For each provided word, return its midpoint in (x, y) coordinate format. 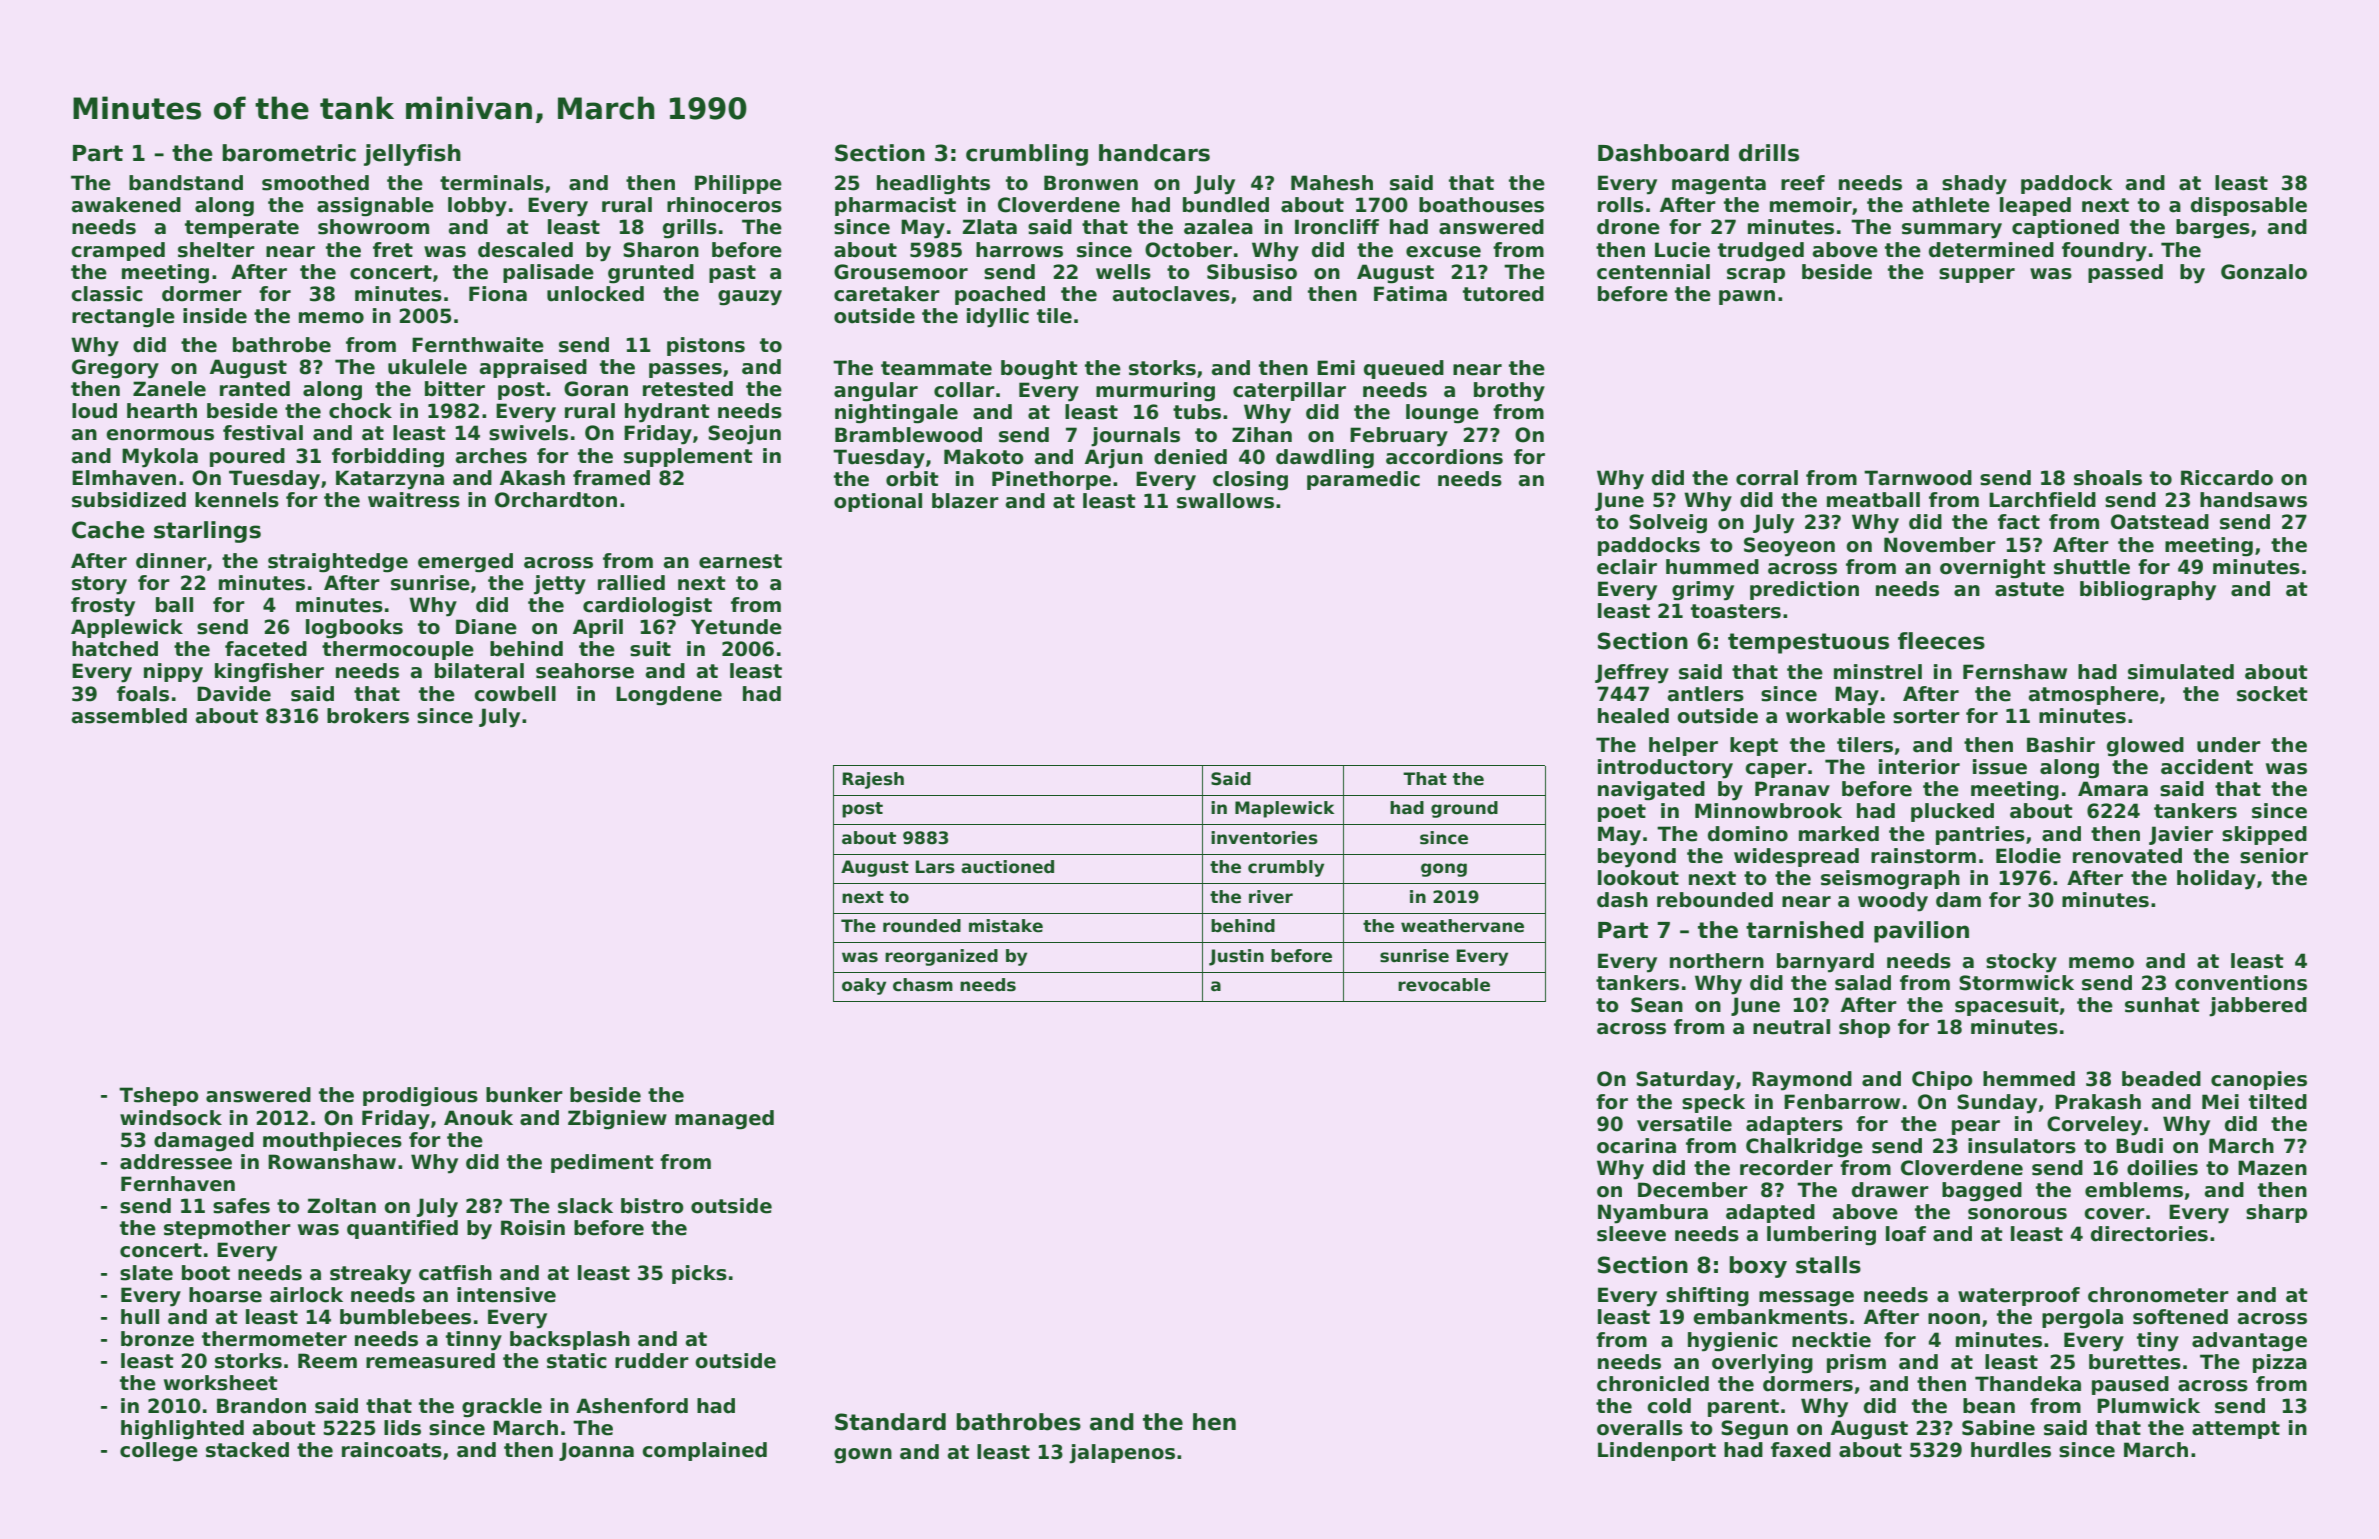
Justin (1236, 957)
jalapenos (1122, 1454)
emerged (465, 563)
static (577, 1361)
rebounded (1715, 900)
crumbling (1027, 155)
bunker (524, 1095)
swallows (1225, 501)
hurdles (2011, 1450)
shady (1974, 185)
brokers (368, 716)
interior (1919, 767)
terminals (492, 183)
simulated (2181, 672)
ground (1464, 809)
